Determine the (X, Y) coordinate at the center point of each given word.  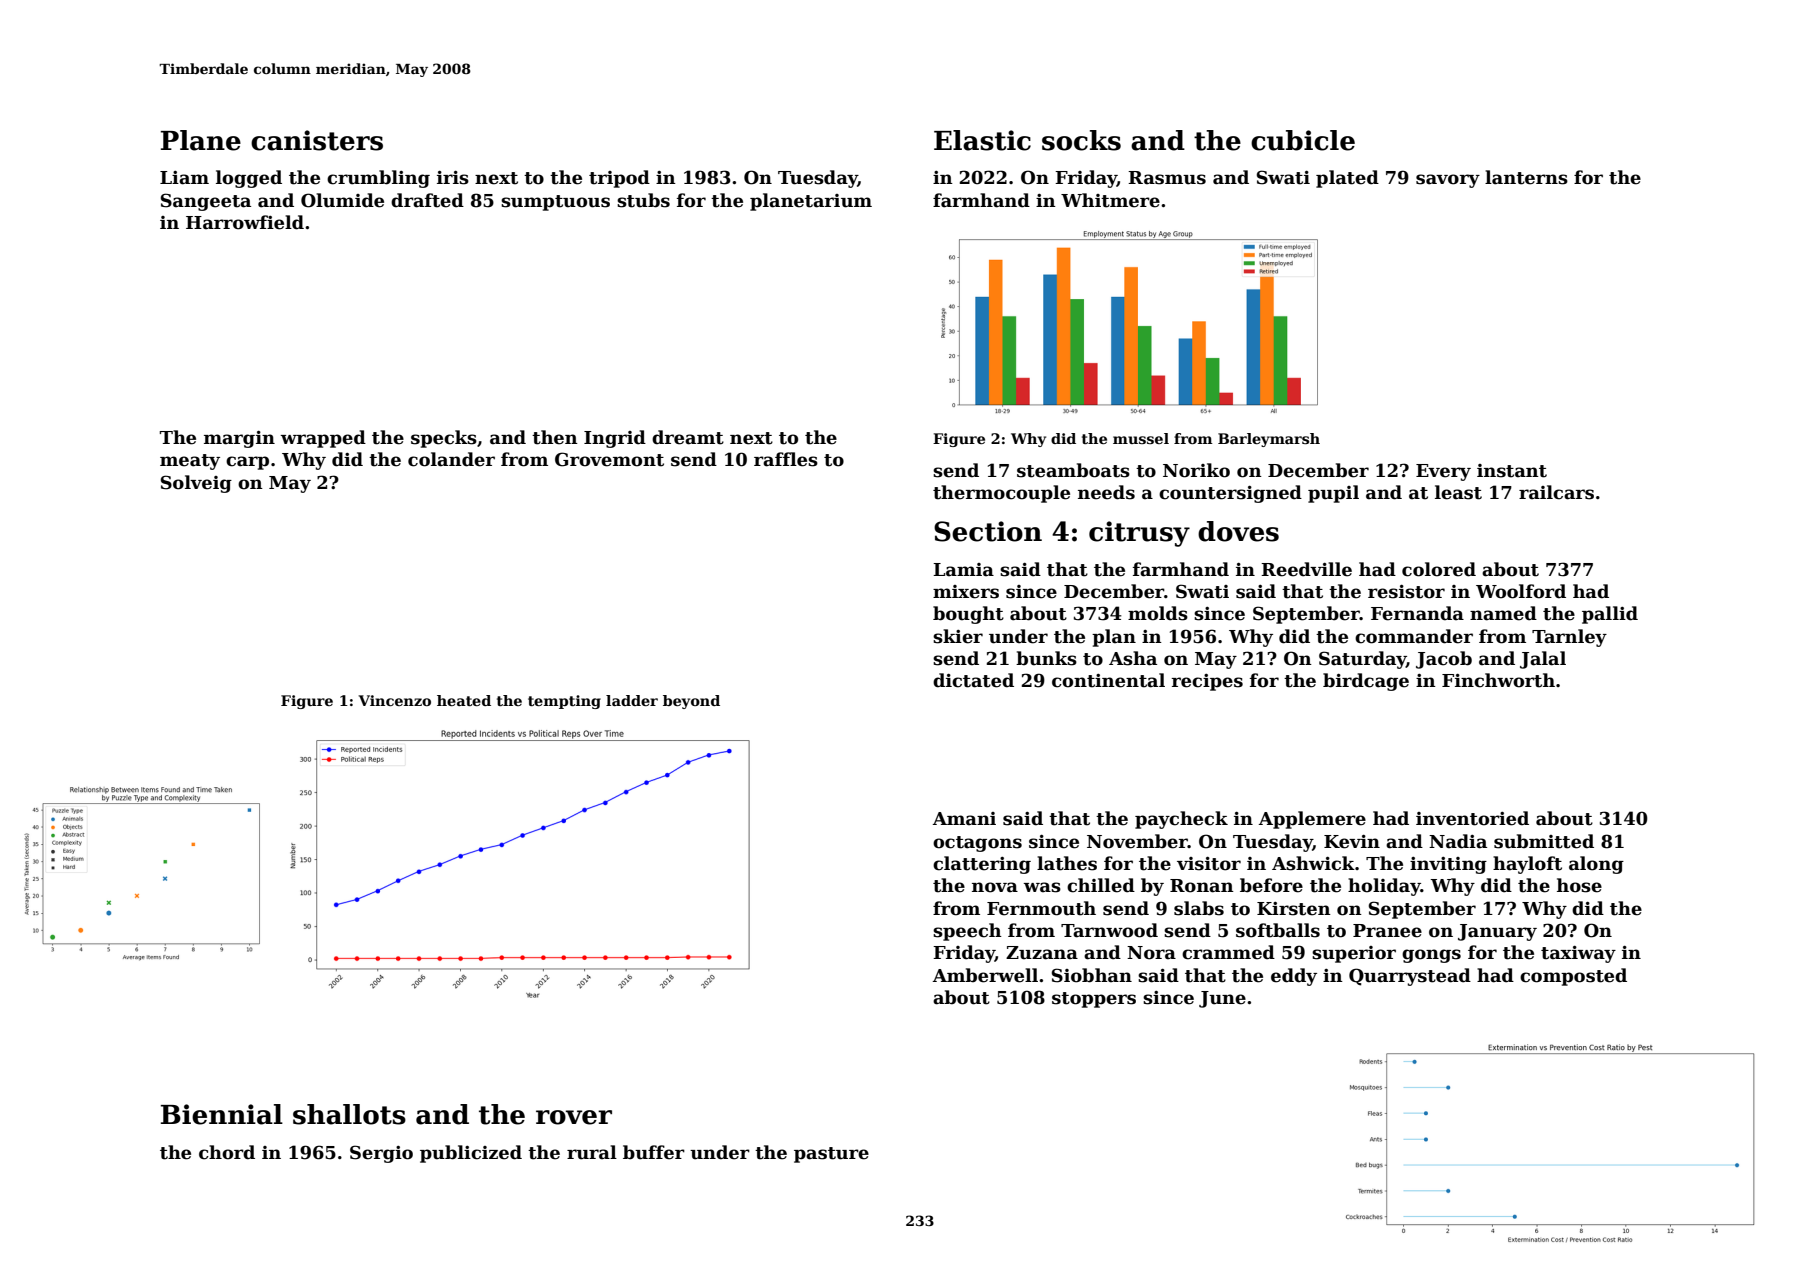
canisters (317, 140)
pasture (831, 1155)
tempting (564, 702)
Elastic (982, 140)
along (1596, 865)
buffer (654, 1152)
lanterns (1526, 177)
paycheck (1181, 820)
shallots (349, 1114)
